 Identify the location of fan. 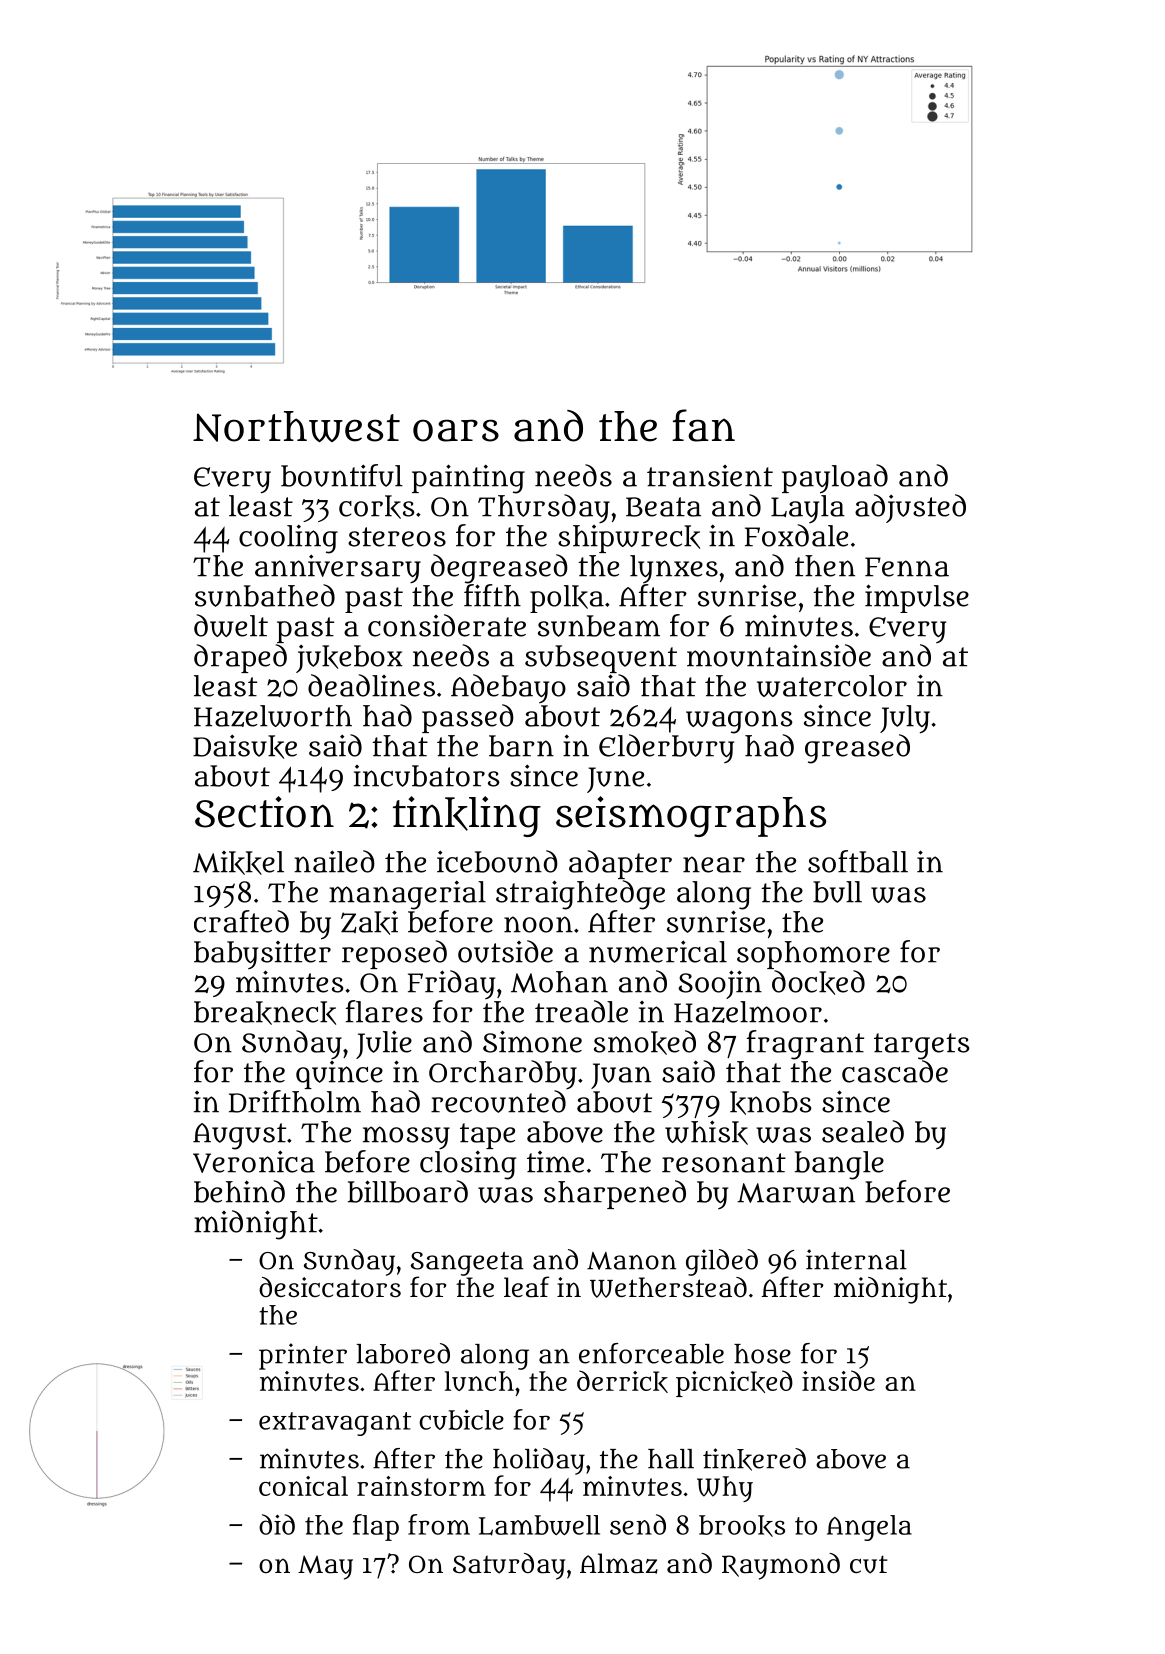
(703, 425).
